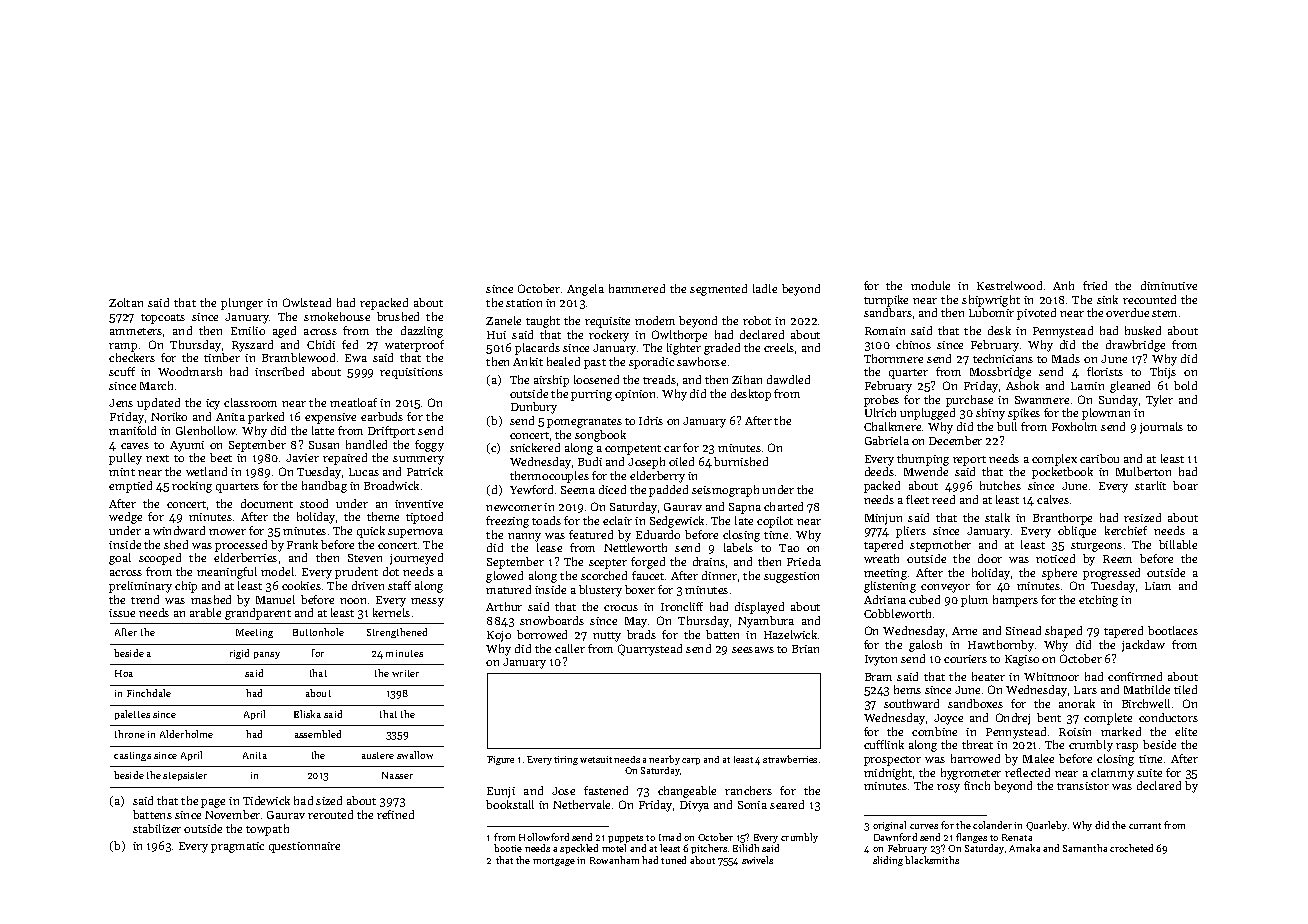 This document has width=1308, height=924. Describe the element at coordinates (1009, 285) in the document. I see `Kestrelwood` at that location.
